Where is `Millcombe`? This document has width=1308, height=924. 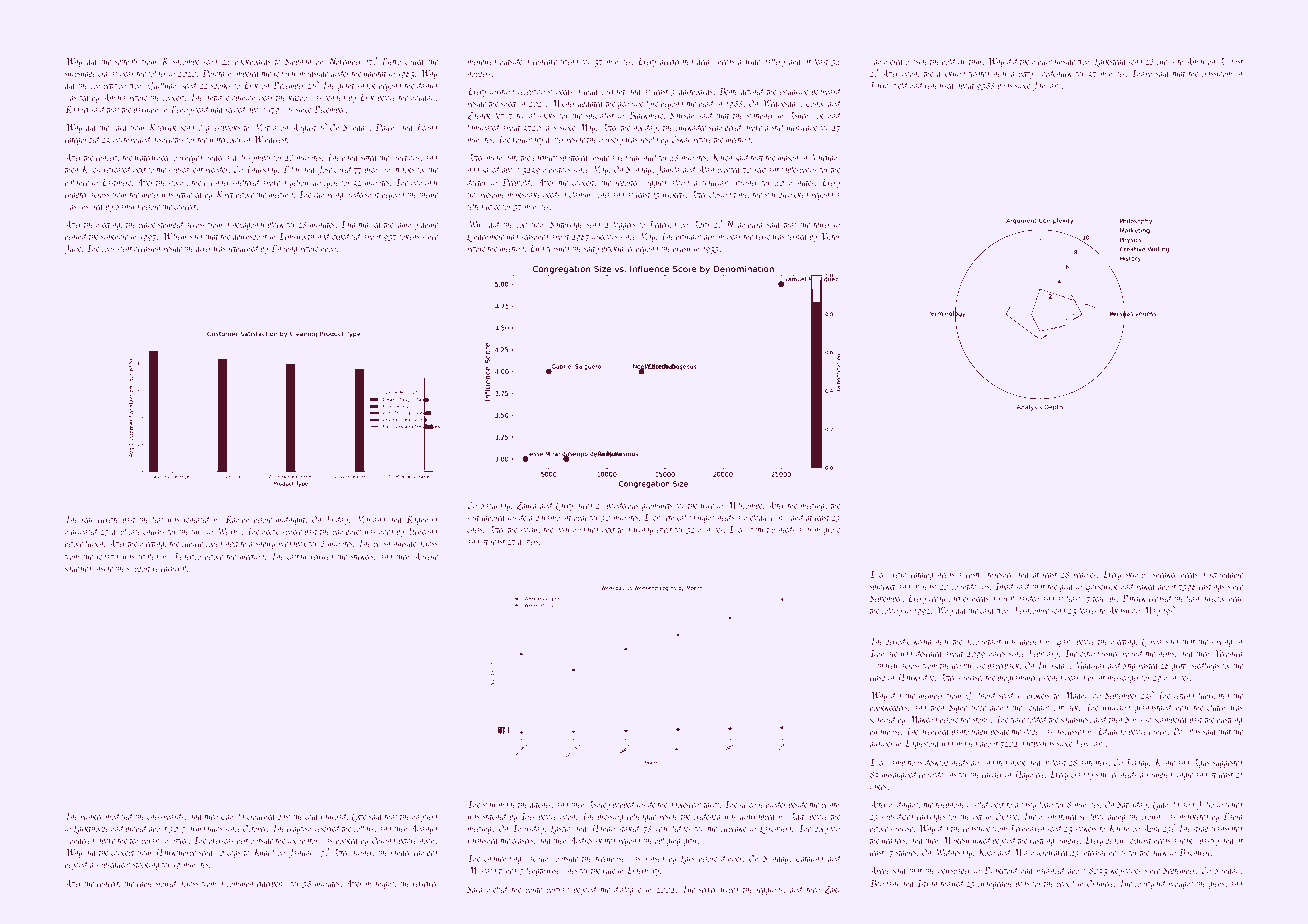 Millcombe is located at coordinates (745, 505).
